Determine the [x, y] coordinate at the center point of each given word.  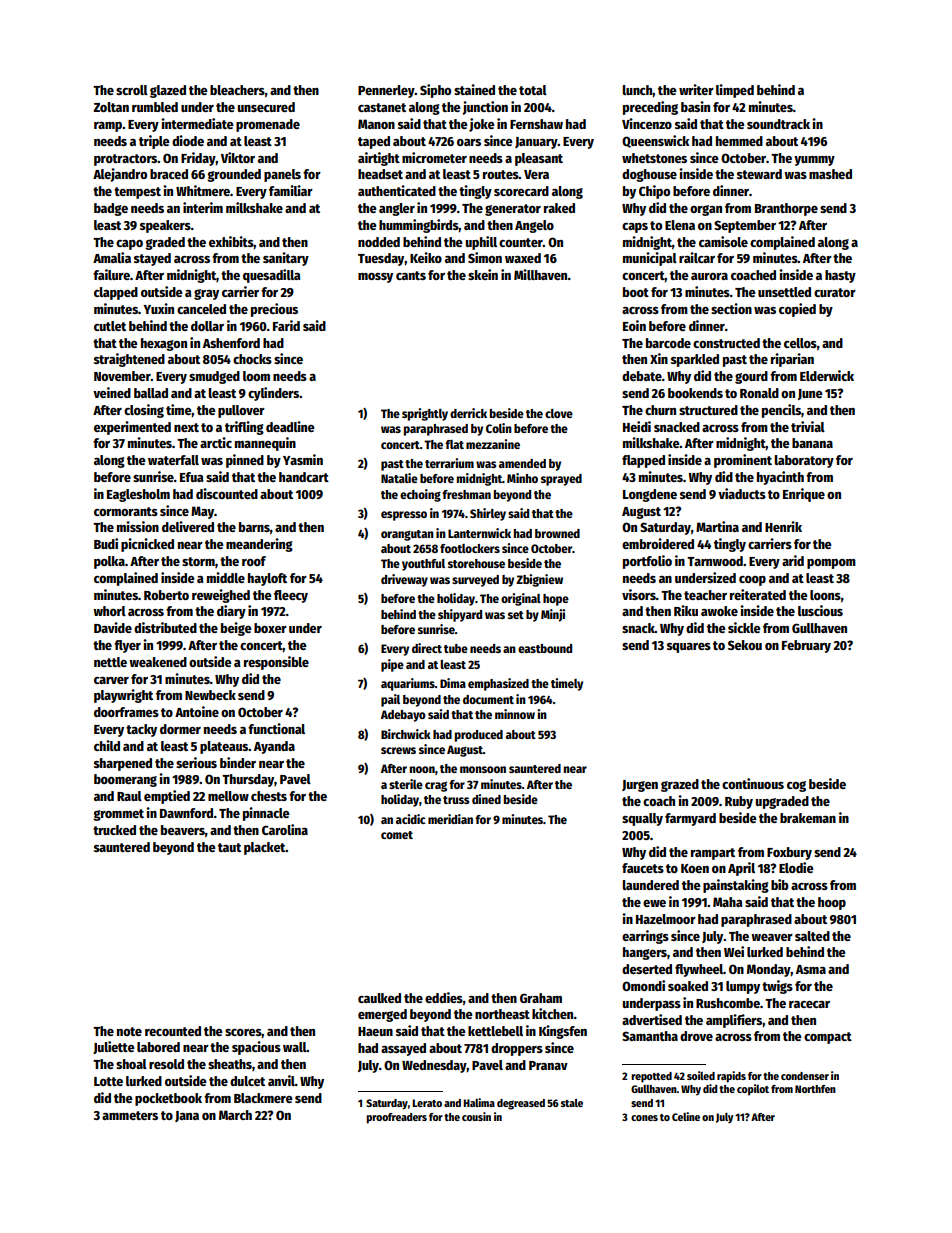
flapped [643, 461]
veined [112, 392]
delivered [188, 526]
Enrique [804, 495]
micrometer [434, 157]
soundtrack [778, 124]
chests [269, 796]
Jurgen [640, 786]
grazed [680, 785]
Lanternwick [479, 533]
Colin [499, 428]
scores [243, 1033]
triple [154, 142]
